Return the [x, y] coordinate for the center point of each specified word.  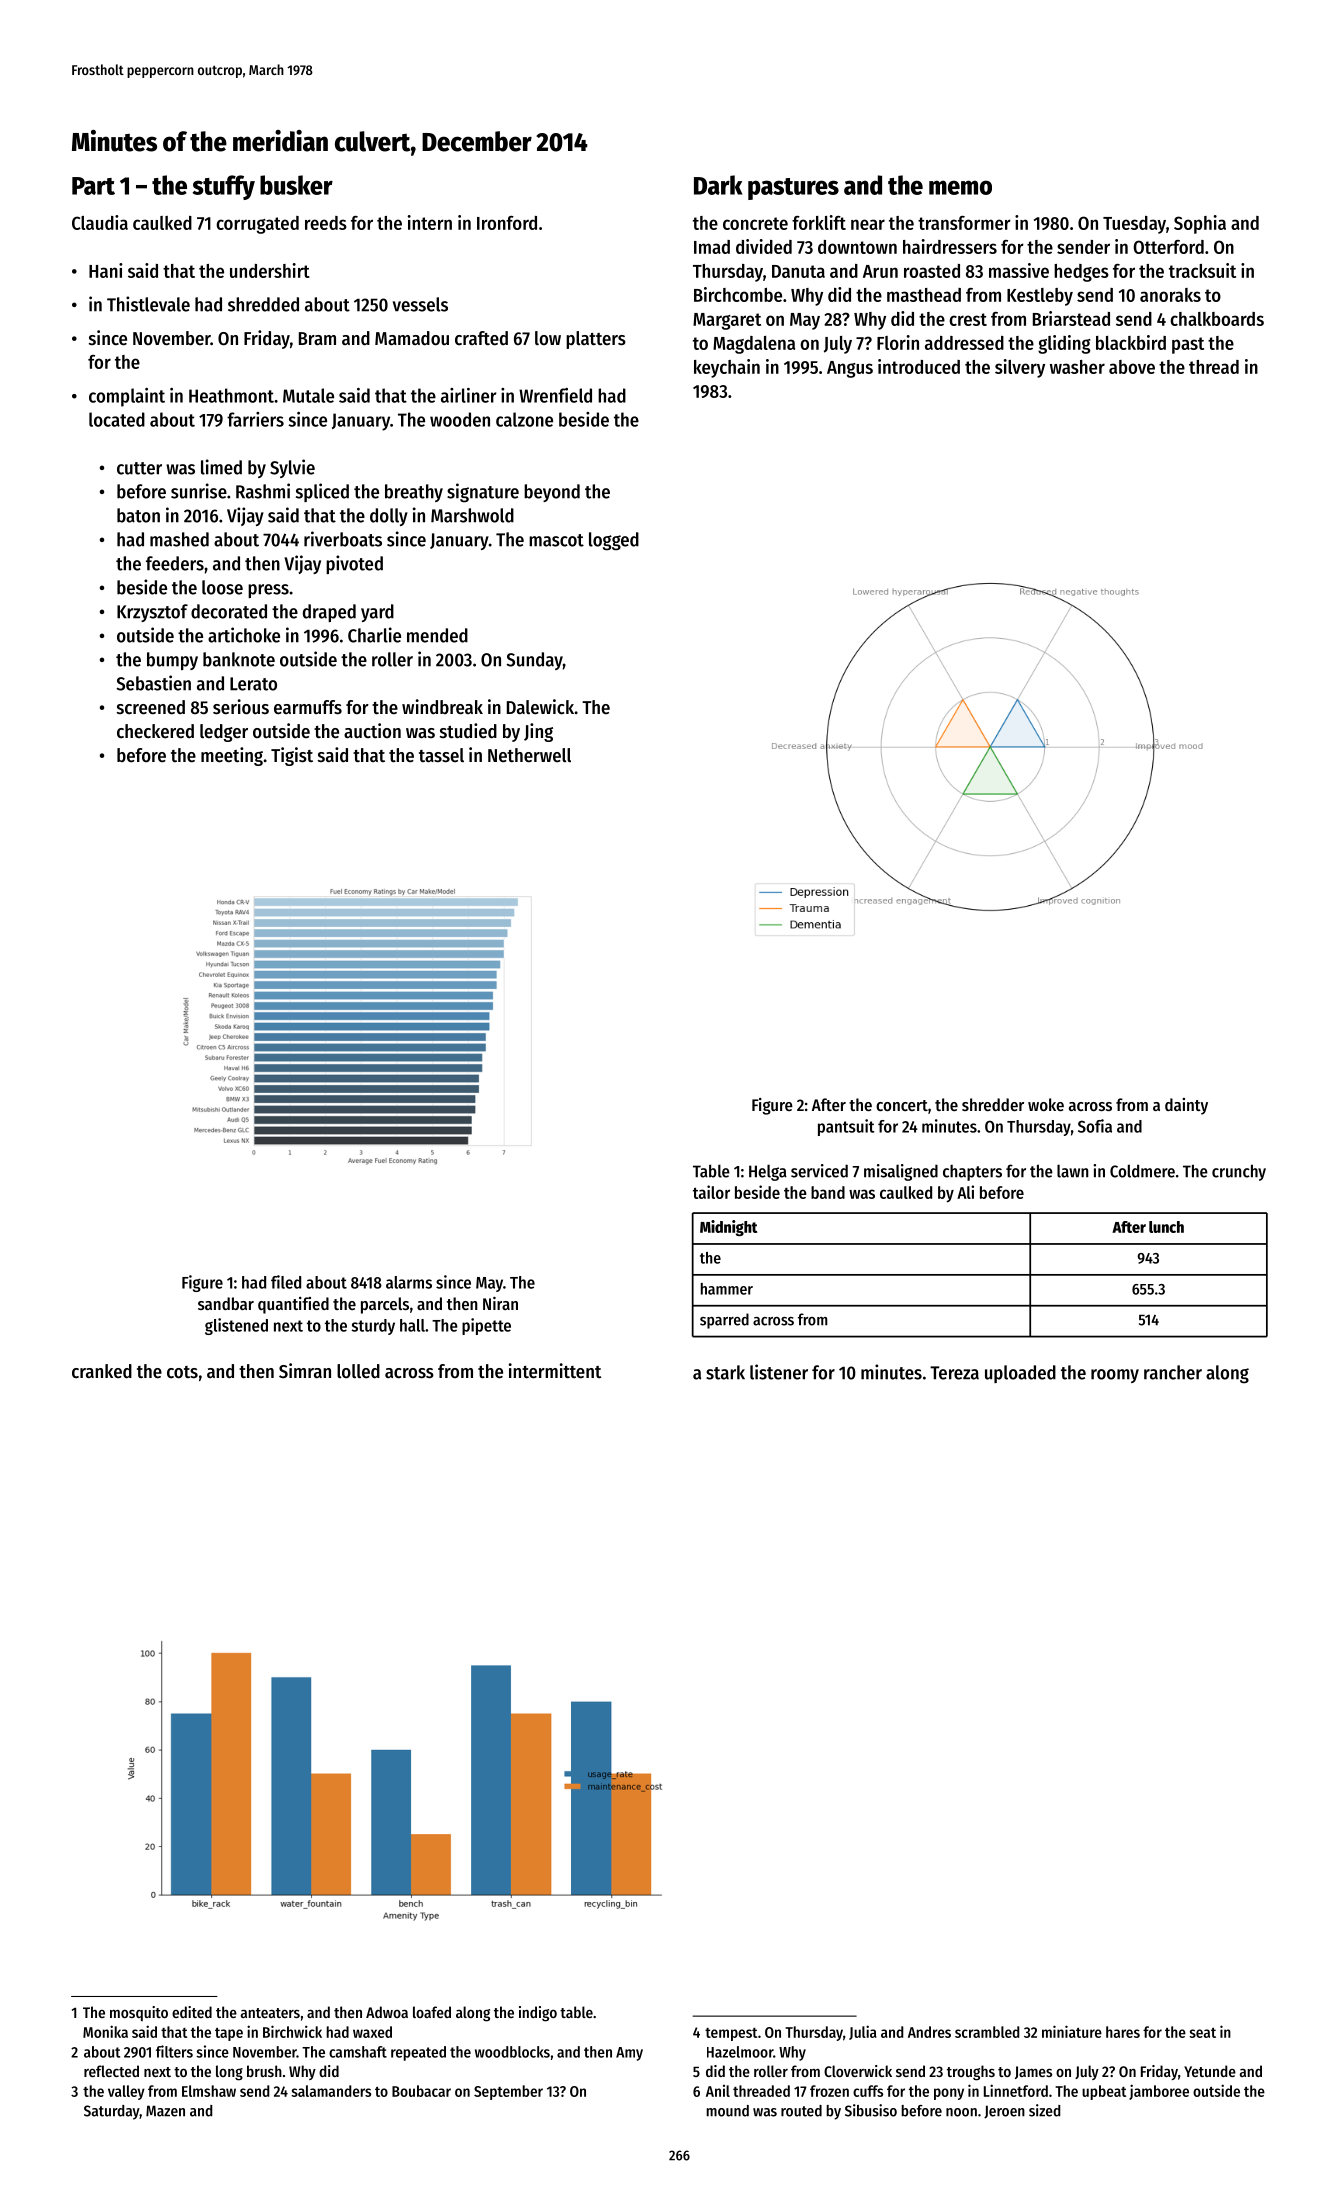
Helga [768, 1172]
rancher [1173, 1372]
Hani [106, 270]
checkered [155, 731]
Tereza [954, 1373]
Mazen [165, 2111]
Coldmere [1142, 1171]
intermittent [555, 1371]
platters [596, 340]
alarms [409, 1282]
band [828, 1192]
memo [960, 187]
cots [182, 1372]
